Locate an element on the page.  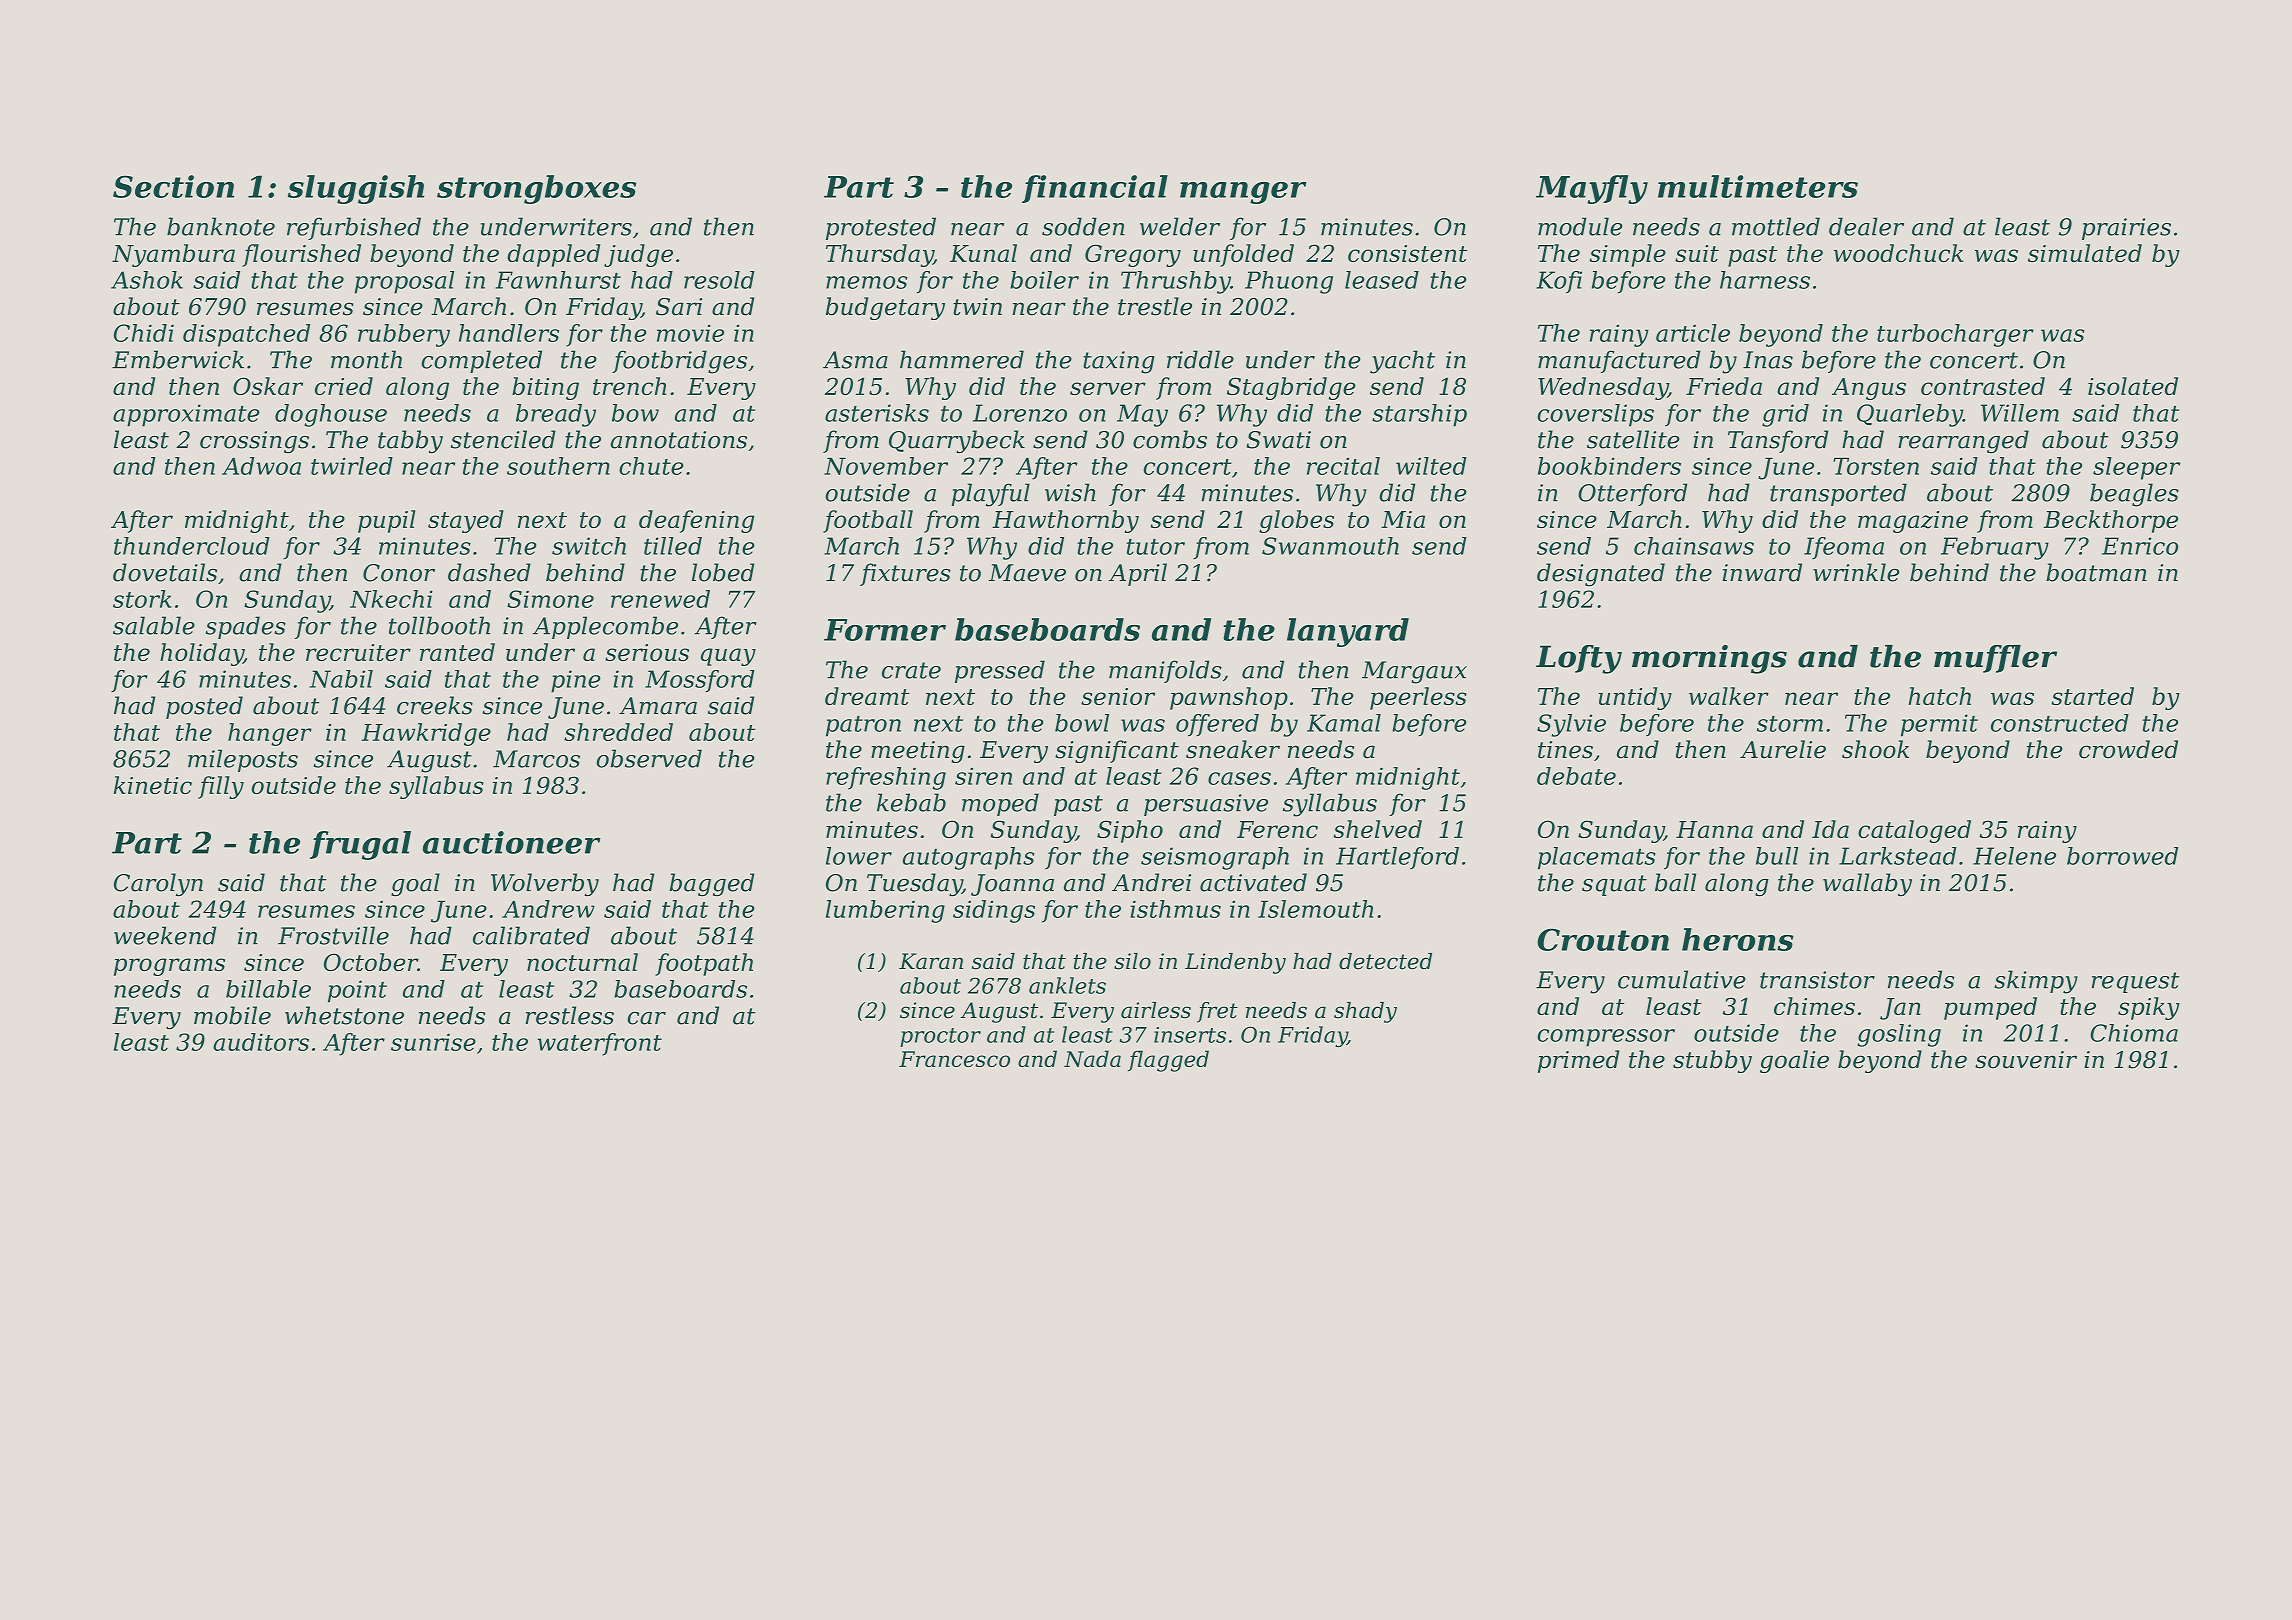
Mayfly is located at coordinates (1592, 189).
